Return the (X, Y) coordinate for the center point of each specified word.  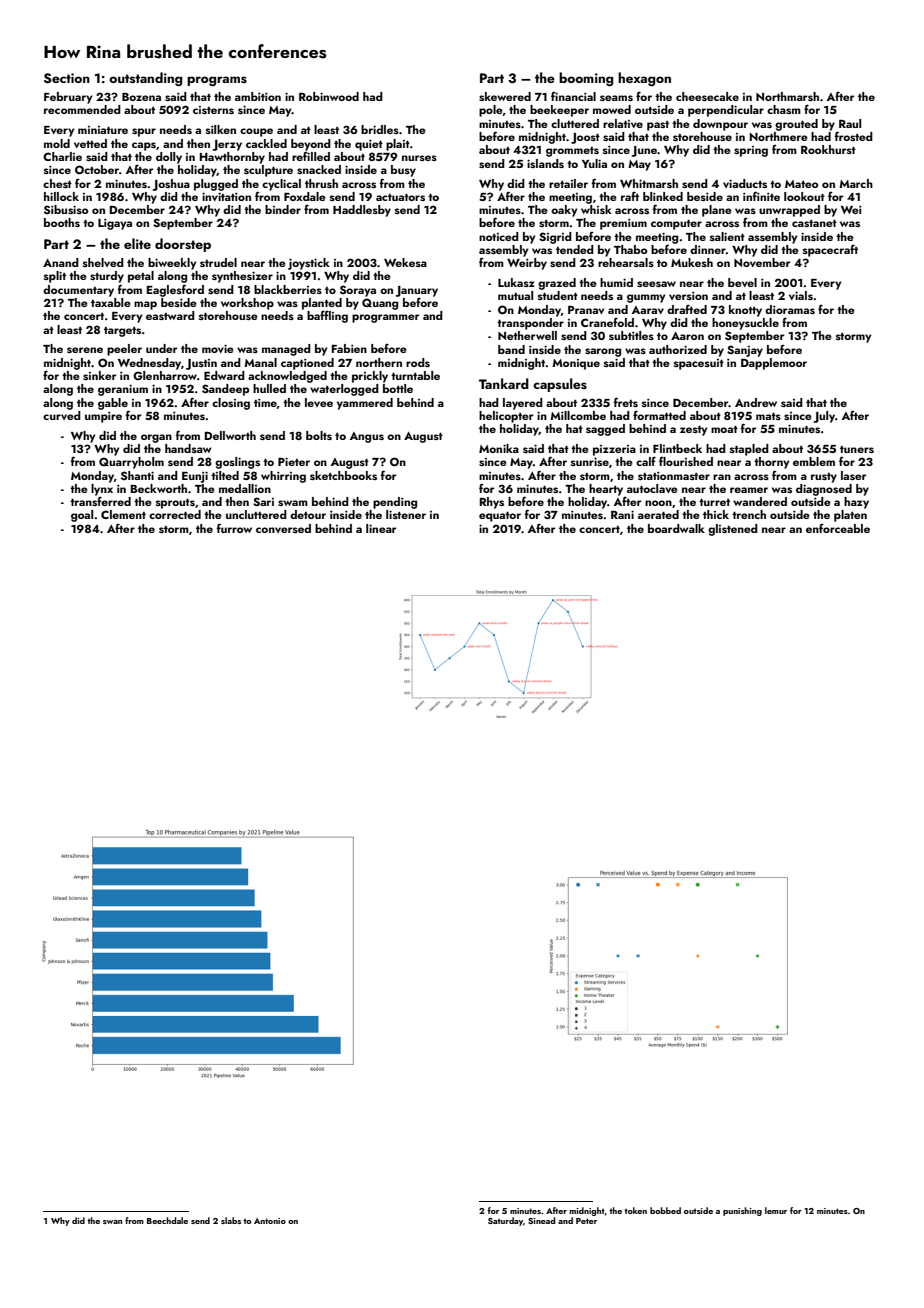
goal (82, 516)
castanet (814, 223)
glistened (733, 530)
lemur (776, 1210)
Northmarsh (787, 96)
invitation (226, 196)
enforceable (838, 528)
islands (545, 163)
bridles (380, 129)
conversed (283, 528)
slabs (231, 1220)
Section (67, 78)
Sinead (541, 1220)
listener (406, 514)
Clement (123, 514)
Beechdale (167, 1220)
